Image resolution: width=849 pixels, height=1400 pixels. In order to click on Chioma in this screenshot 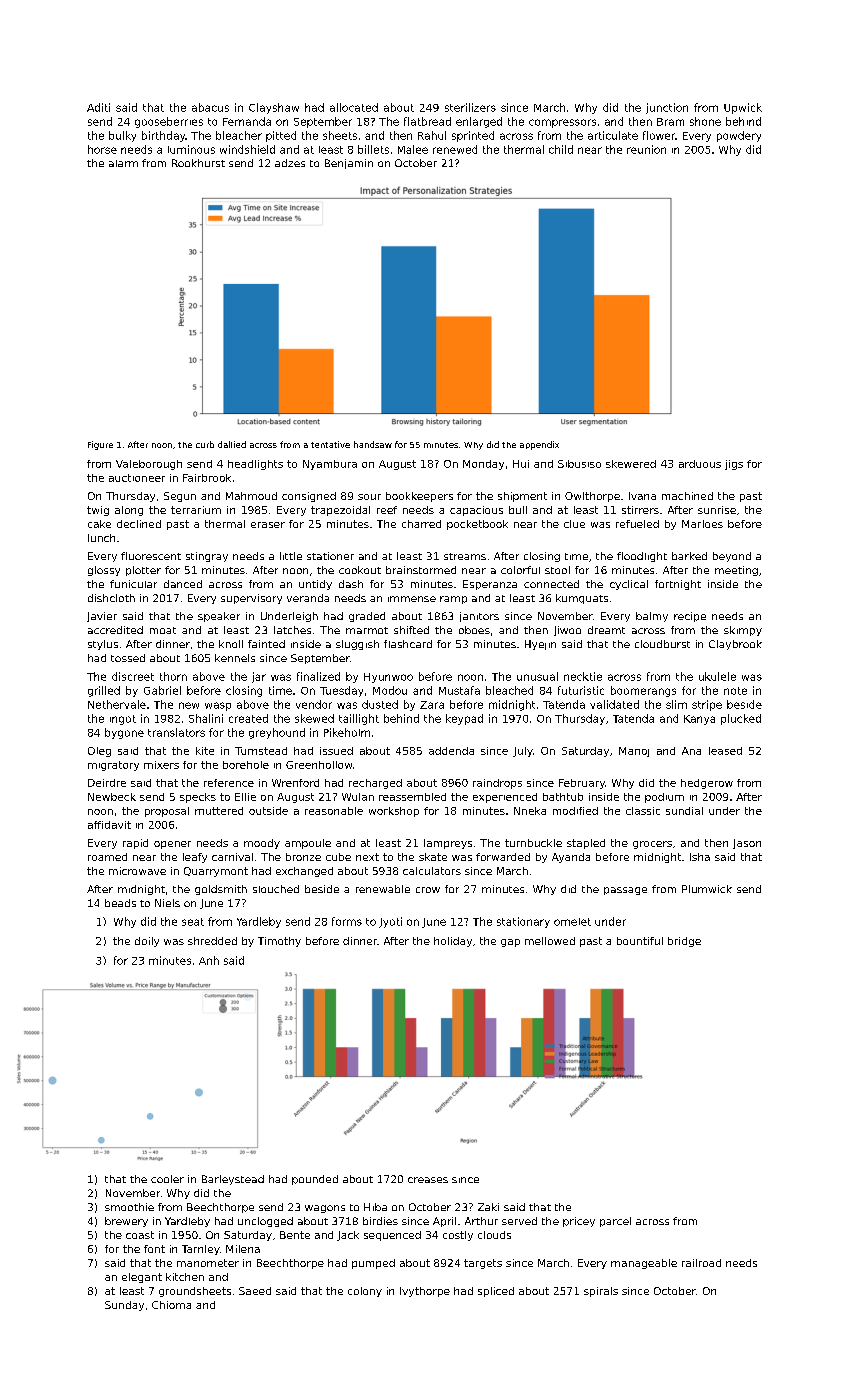, I will do `click(171, 1305)`.
